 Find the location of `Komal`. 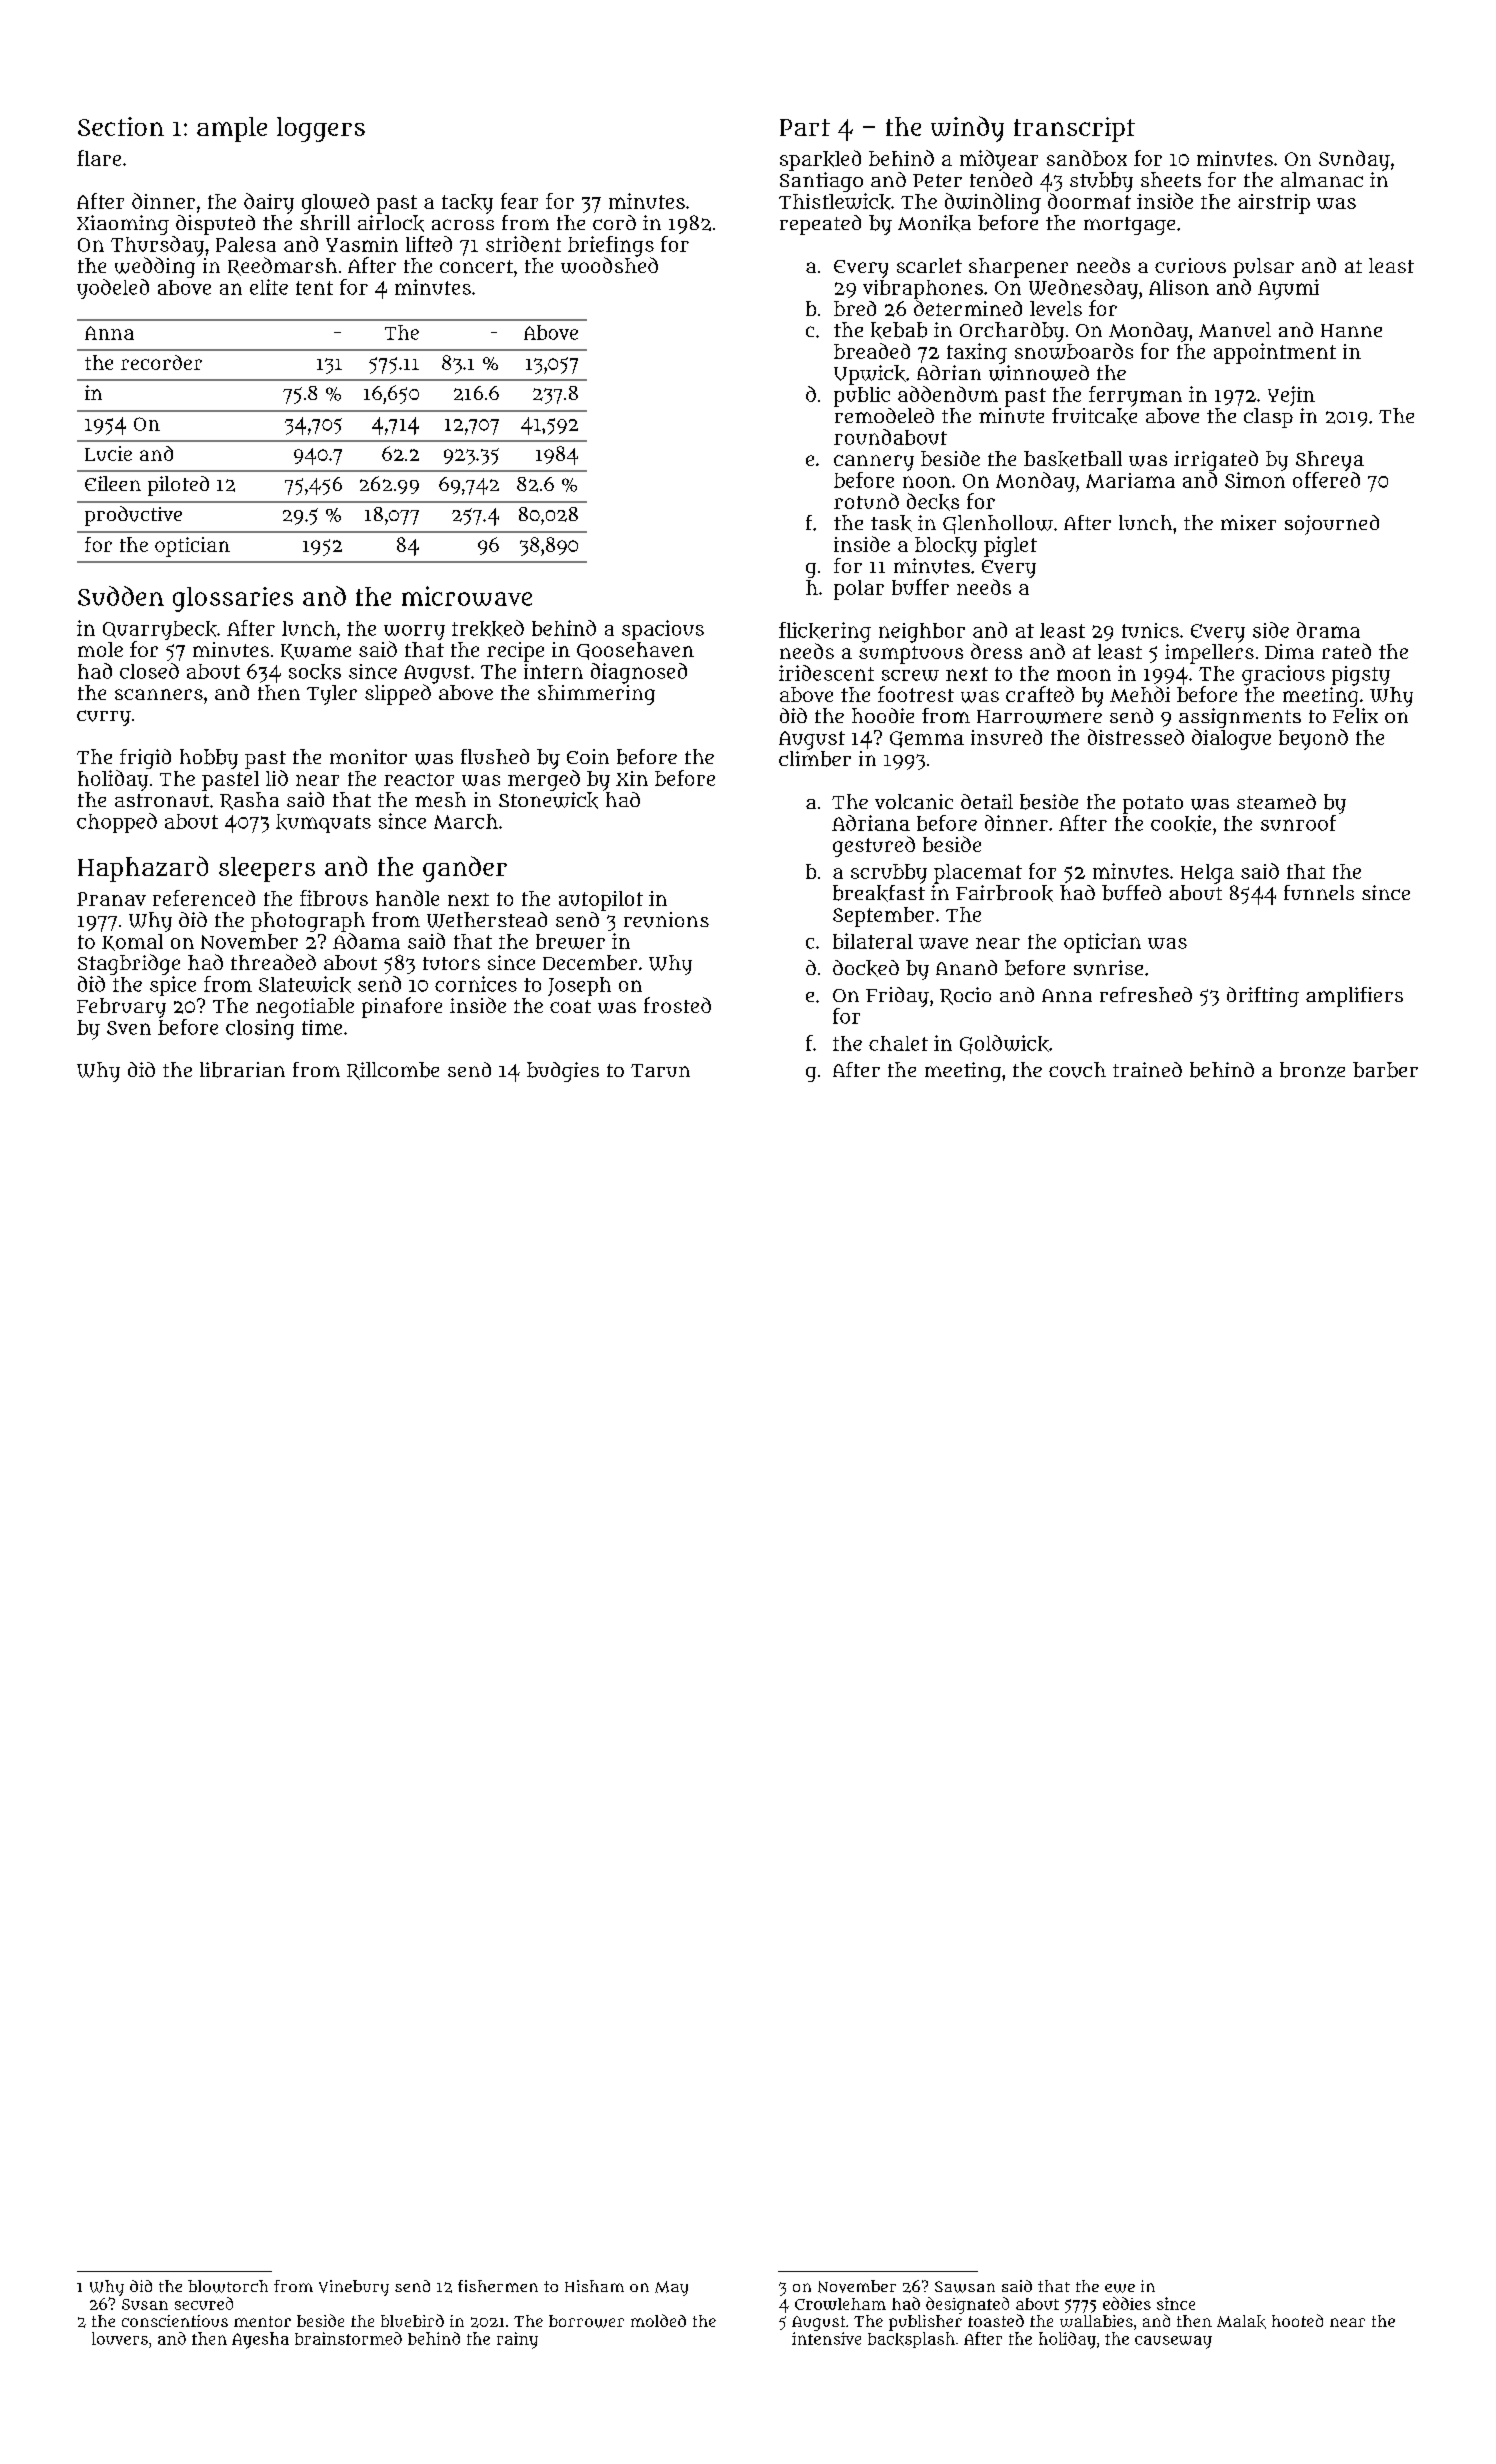

Komal is located at coordinates (132, 942).
